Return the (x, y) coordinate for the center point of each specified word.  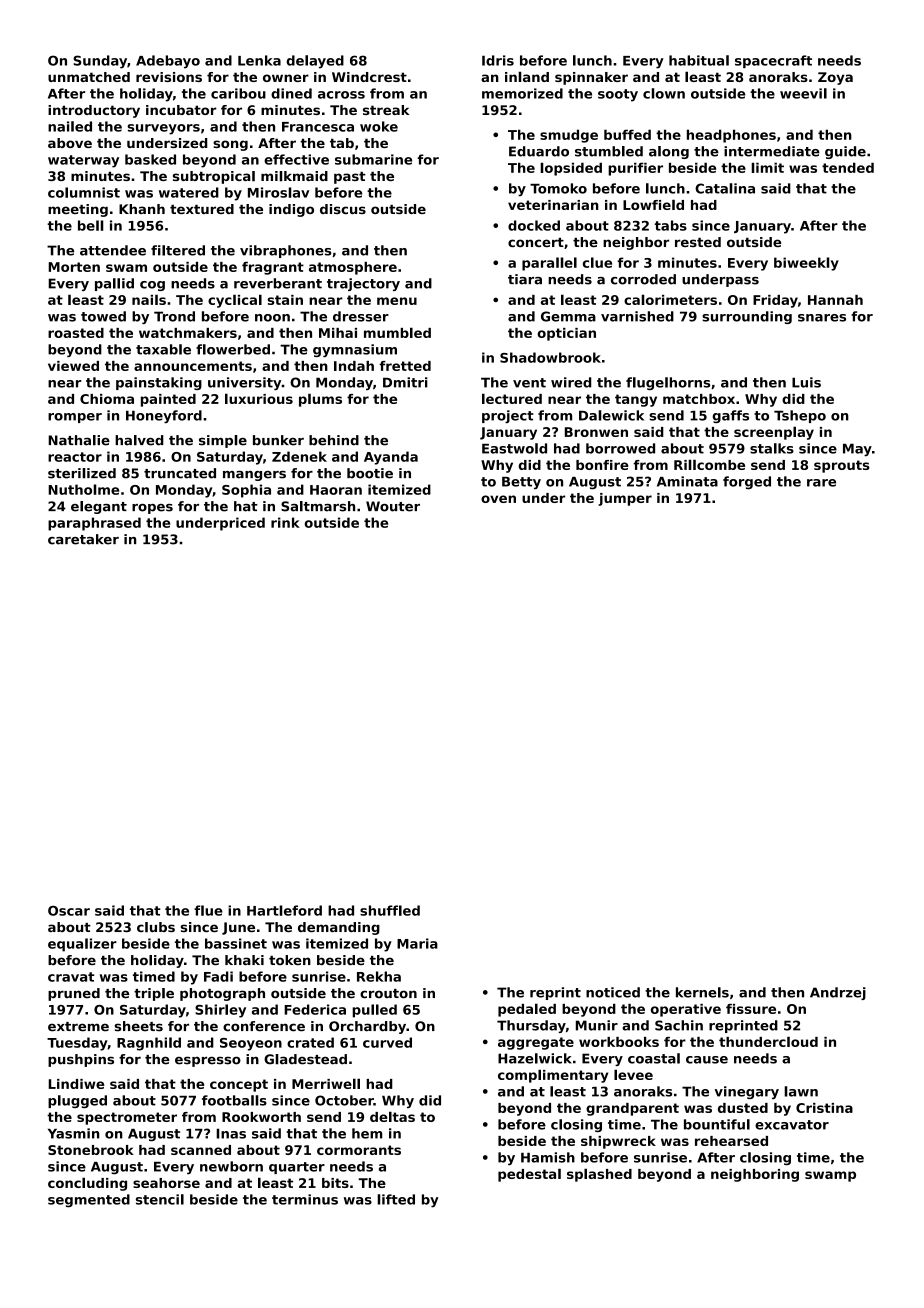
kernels (702, 992)
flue (208, 910)
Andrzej (838, 993)
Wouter (393, 506)
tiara (525, 279)
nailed (70, 126)
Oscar (69, 911)
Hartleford (284, 910)
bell (91, 225)
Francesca (318, 127)
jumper (625, 499)
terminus (305, 1199)
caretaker (83, 539)
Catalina (725, 188)
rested (698, 242)
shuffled (390, 910)
